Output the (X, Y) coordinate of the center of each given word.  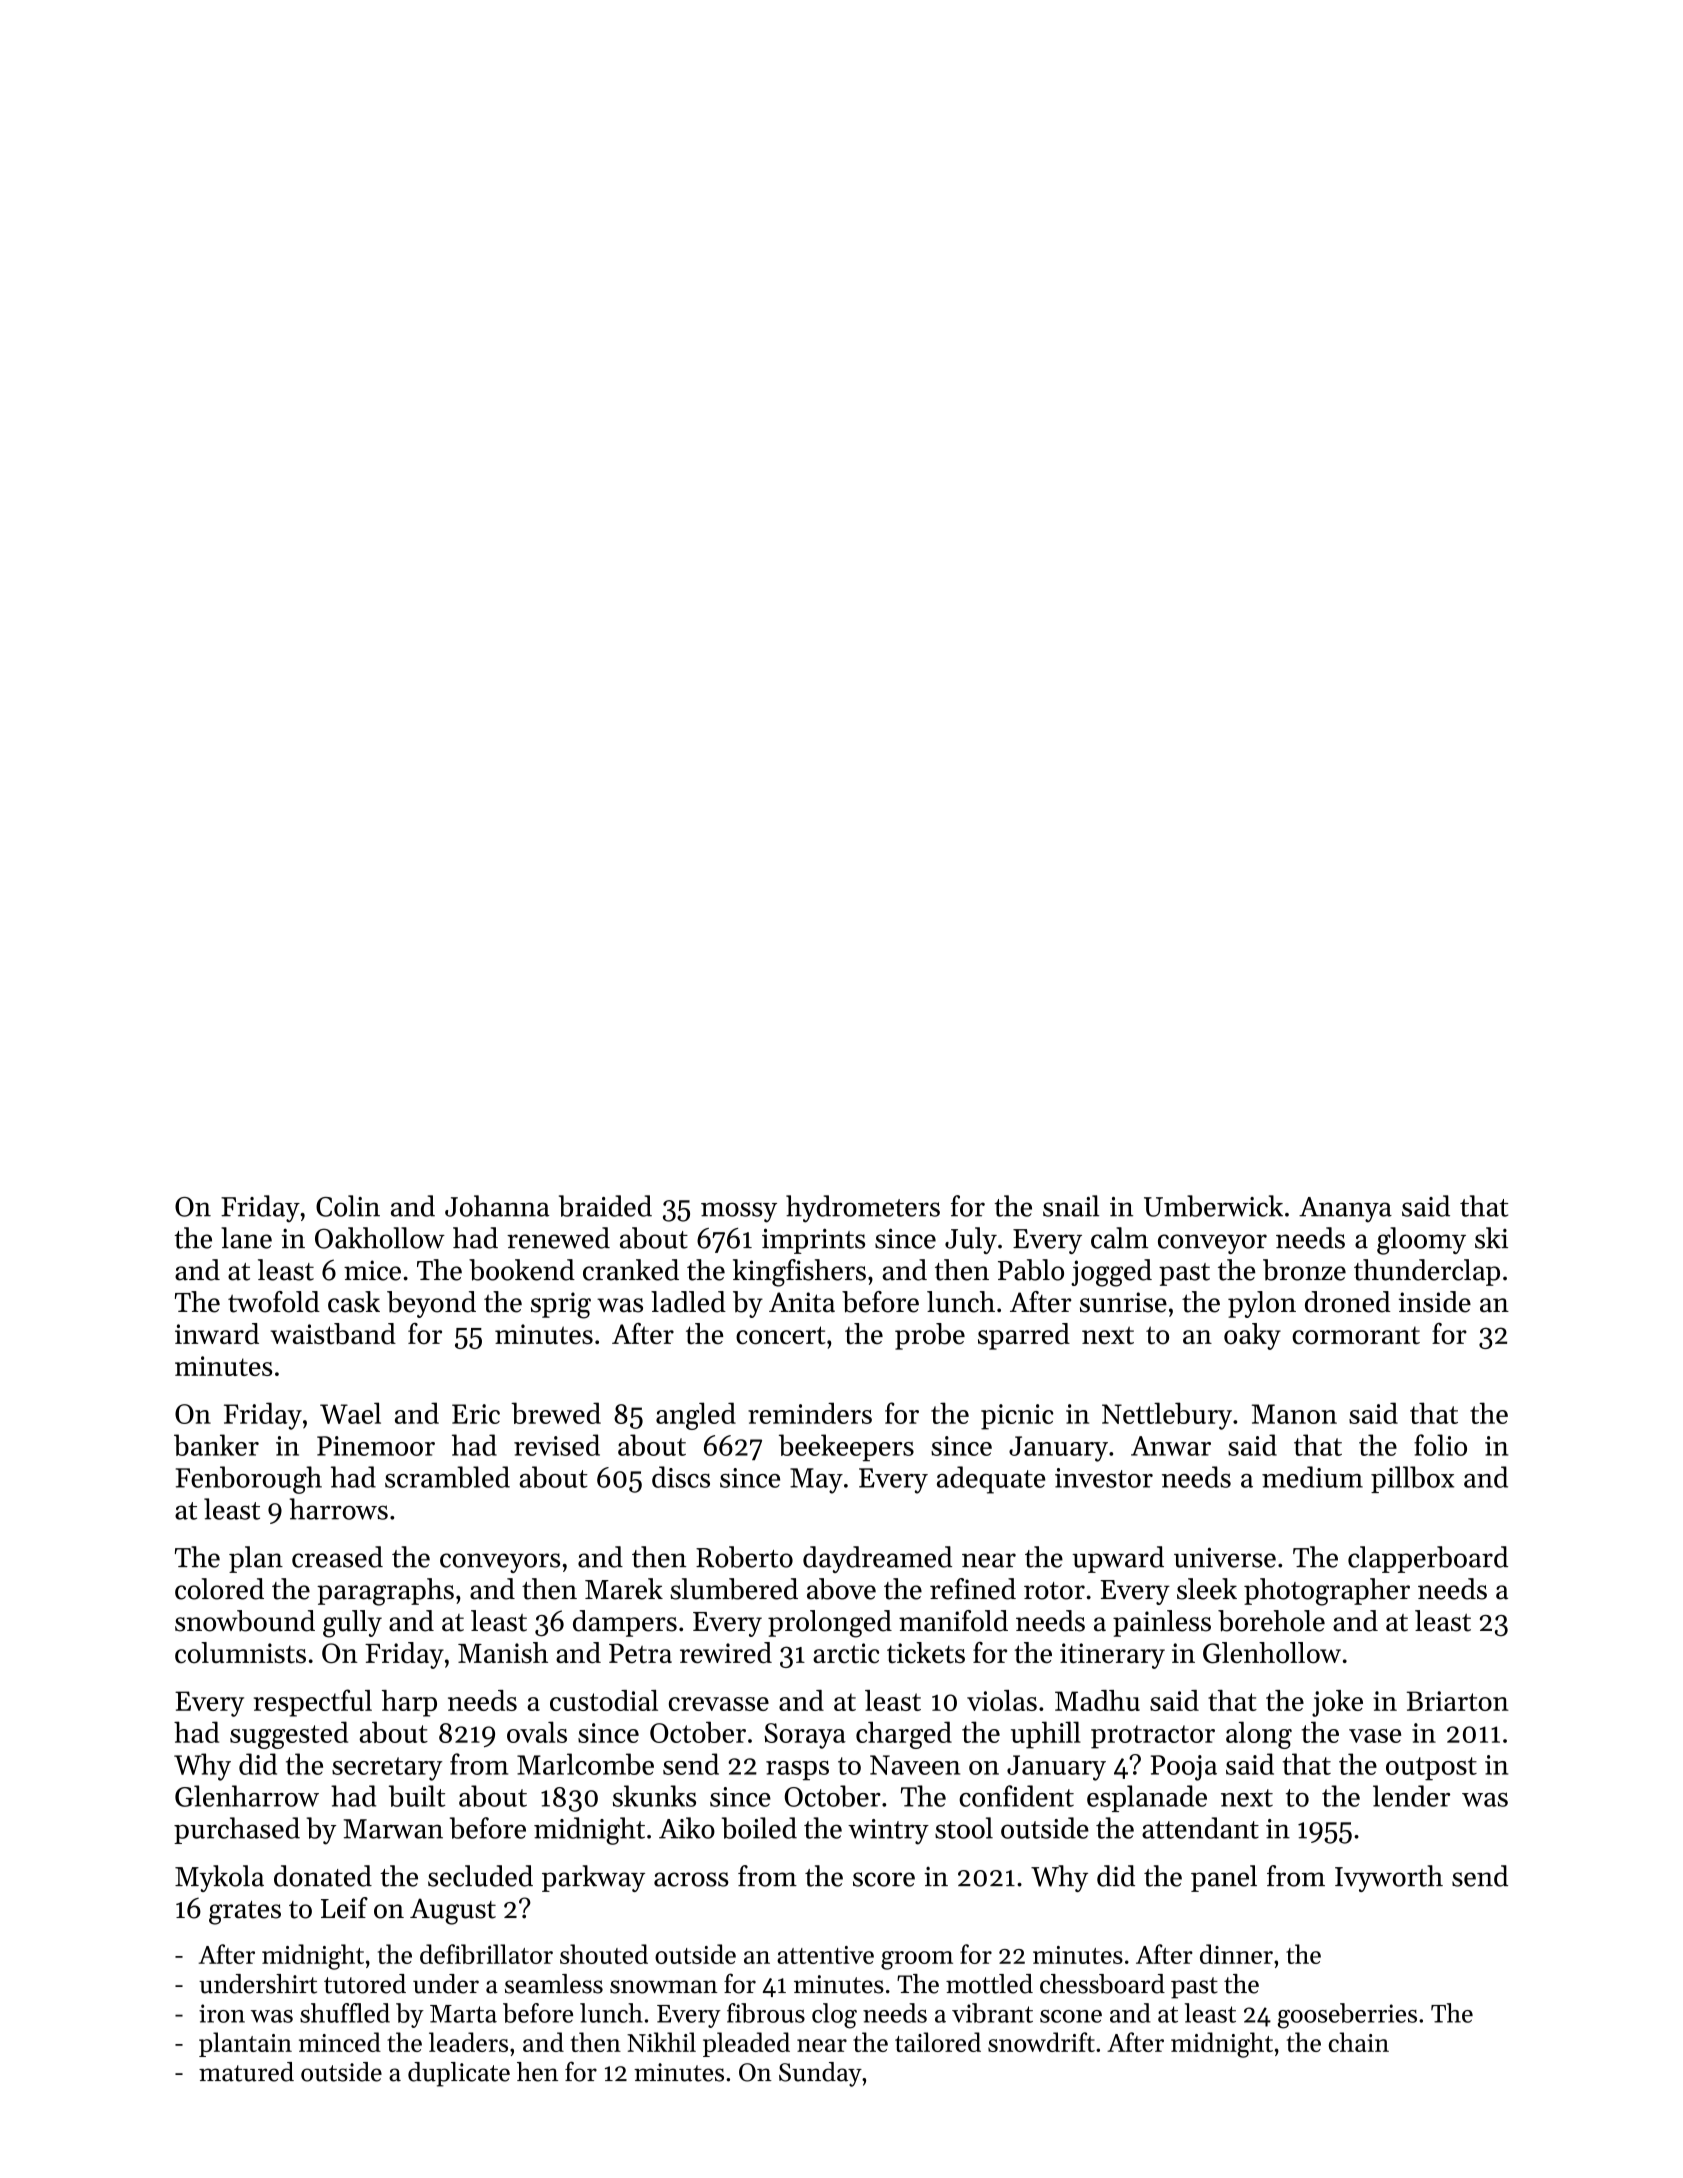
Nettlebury (1167, 1416)
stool (964, 1828)
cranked (631, 1270)
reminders (810, 1413)
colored (219, 1589)
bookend (522, 1270)
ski (1491, 1238)
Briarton (1457, 1701)
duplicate (459, 2074)
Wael (350, 1413)
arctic (846, 1653)
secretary (387, 1769)
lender (1411, 1796)
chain (1359, 2042)
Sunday (820, 2074)
